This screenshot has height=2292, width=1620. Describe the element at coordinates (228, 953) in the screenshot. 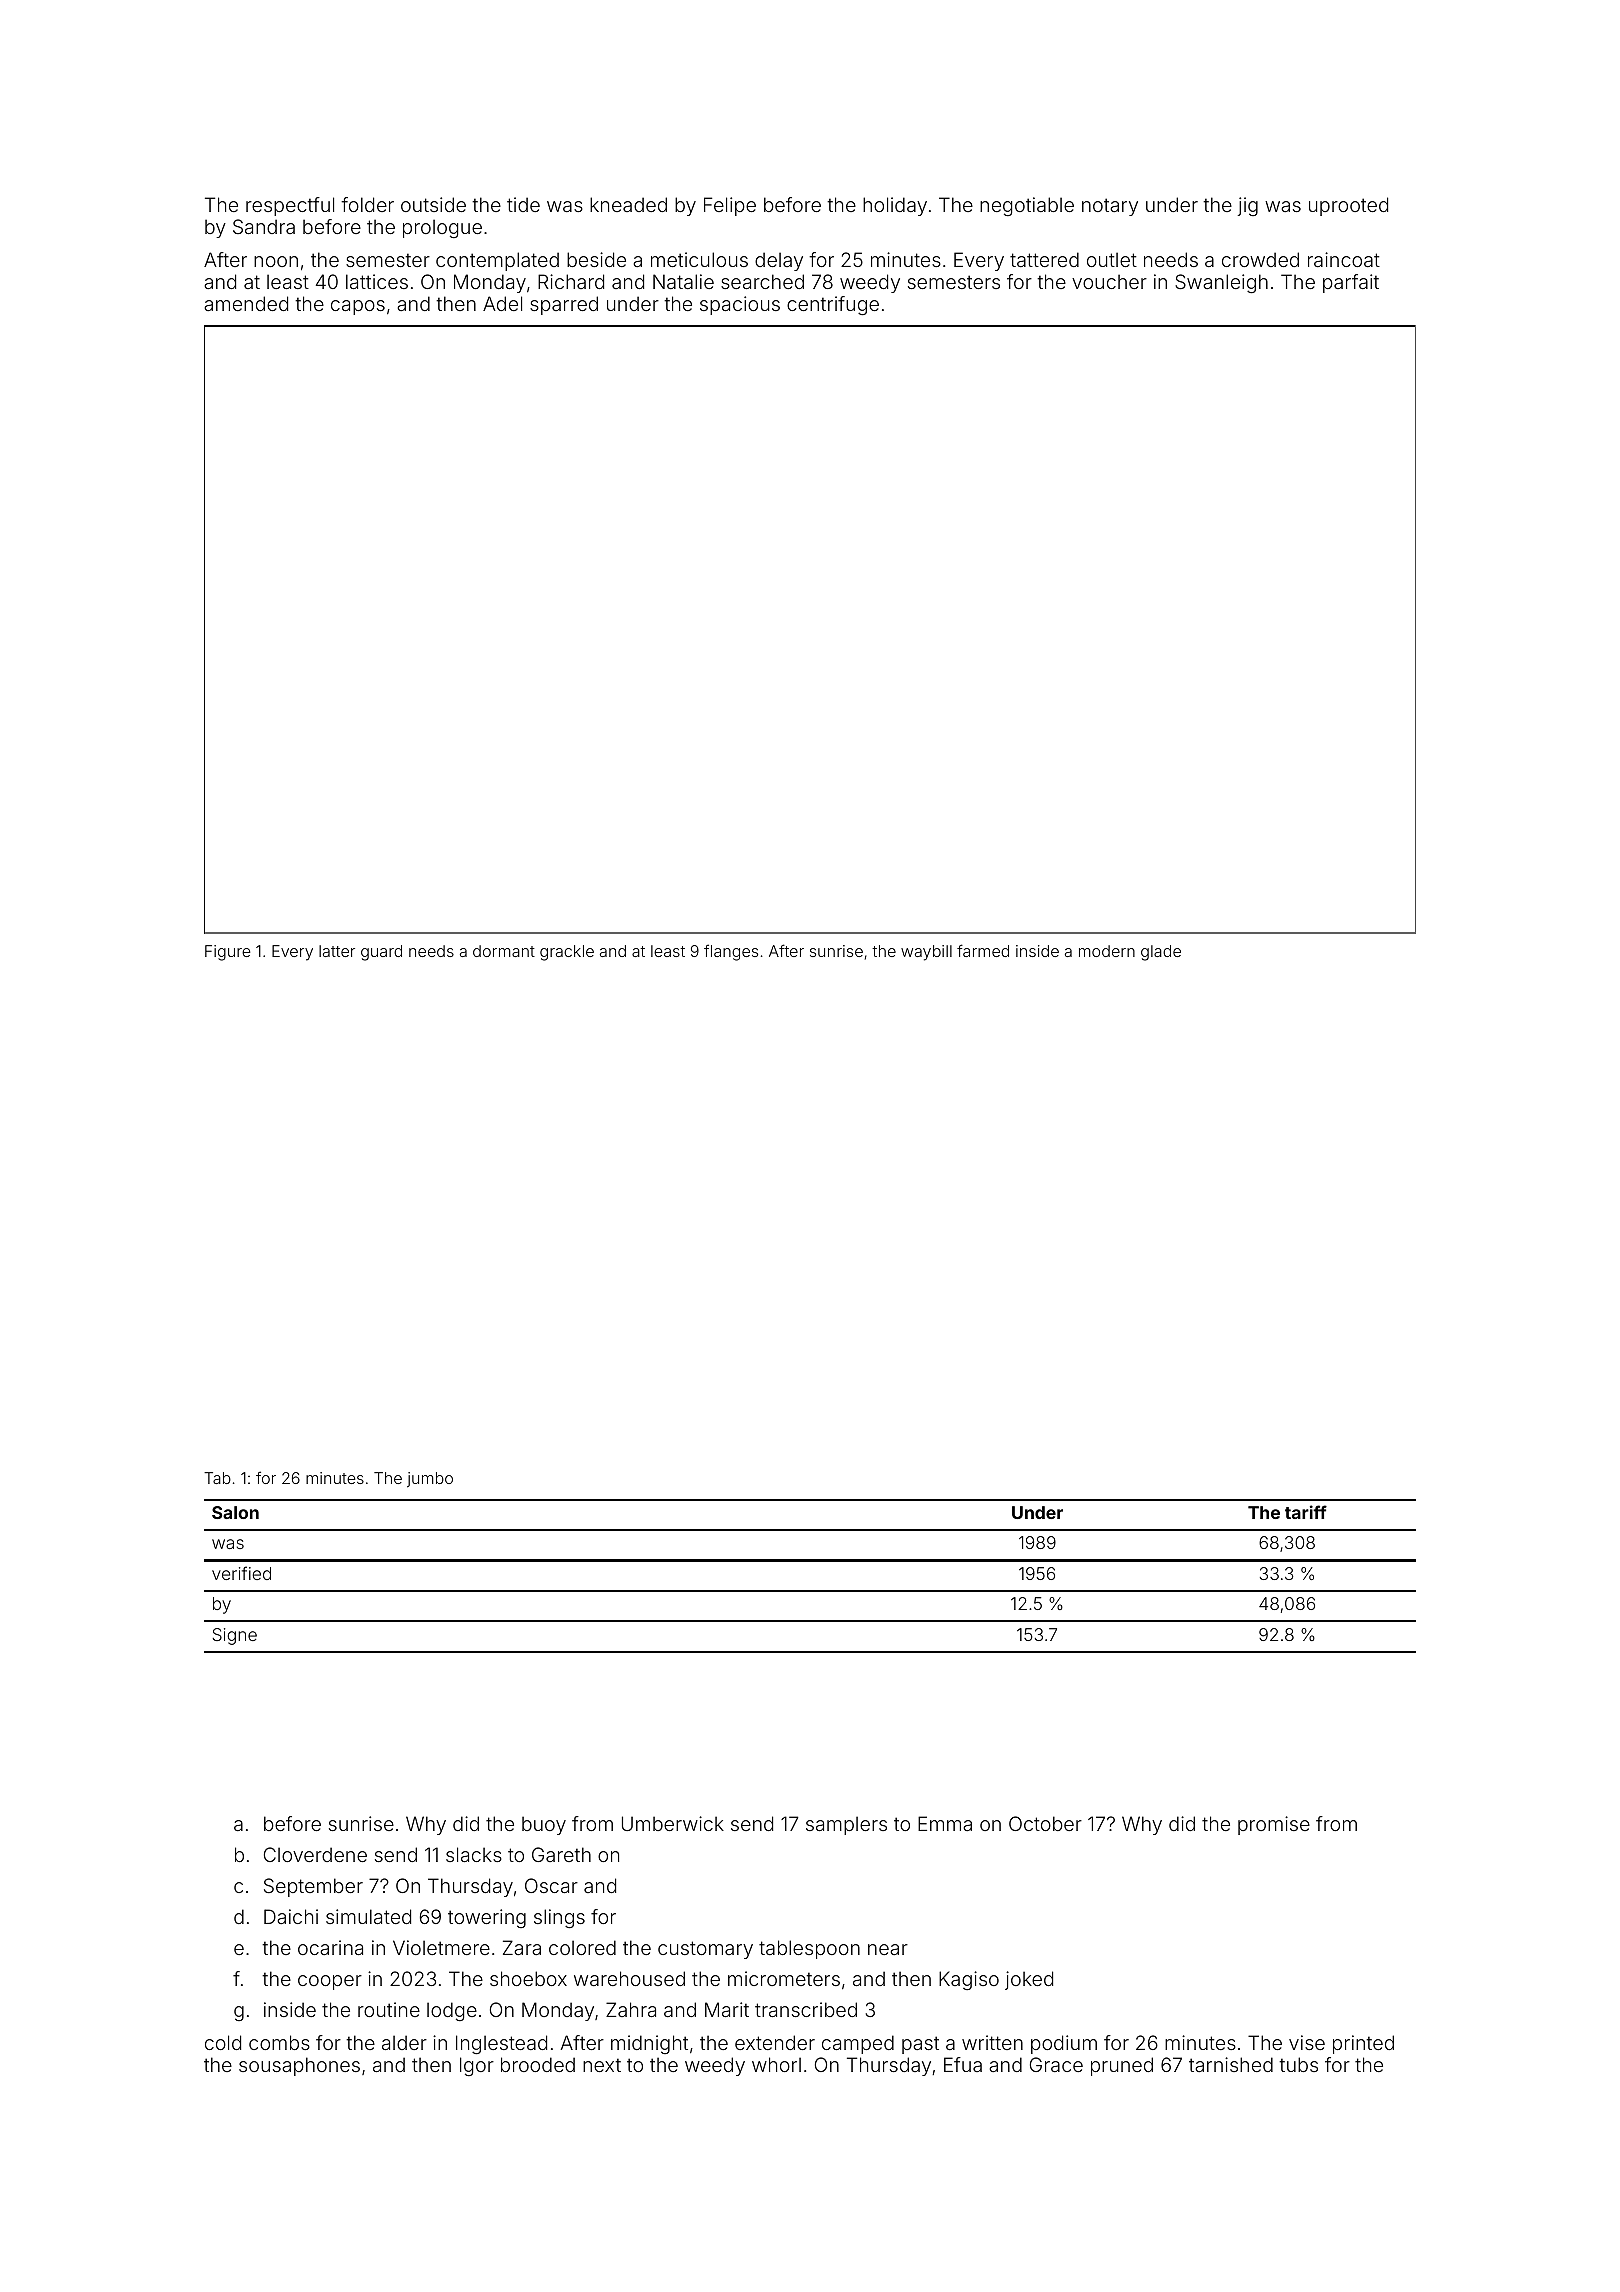

I see `Figure` at that location.
